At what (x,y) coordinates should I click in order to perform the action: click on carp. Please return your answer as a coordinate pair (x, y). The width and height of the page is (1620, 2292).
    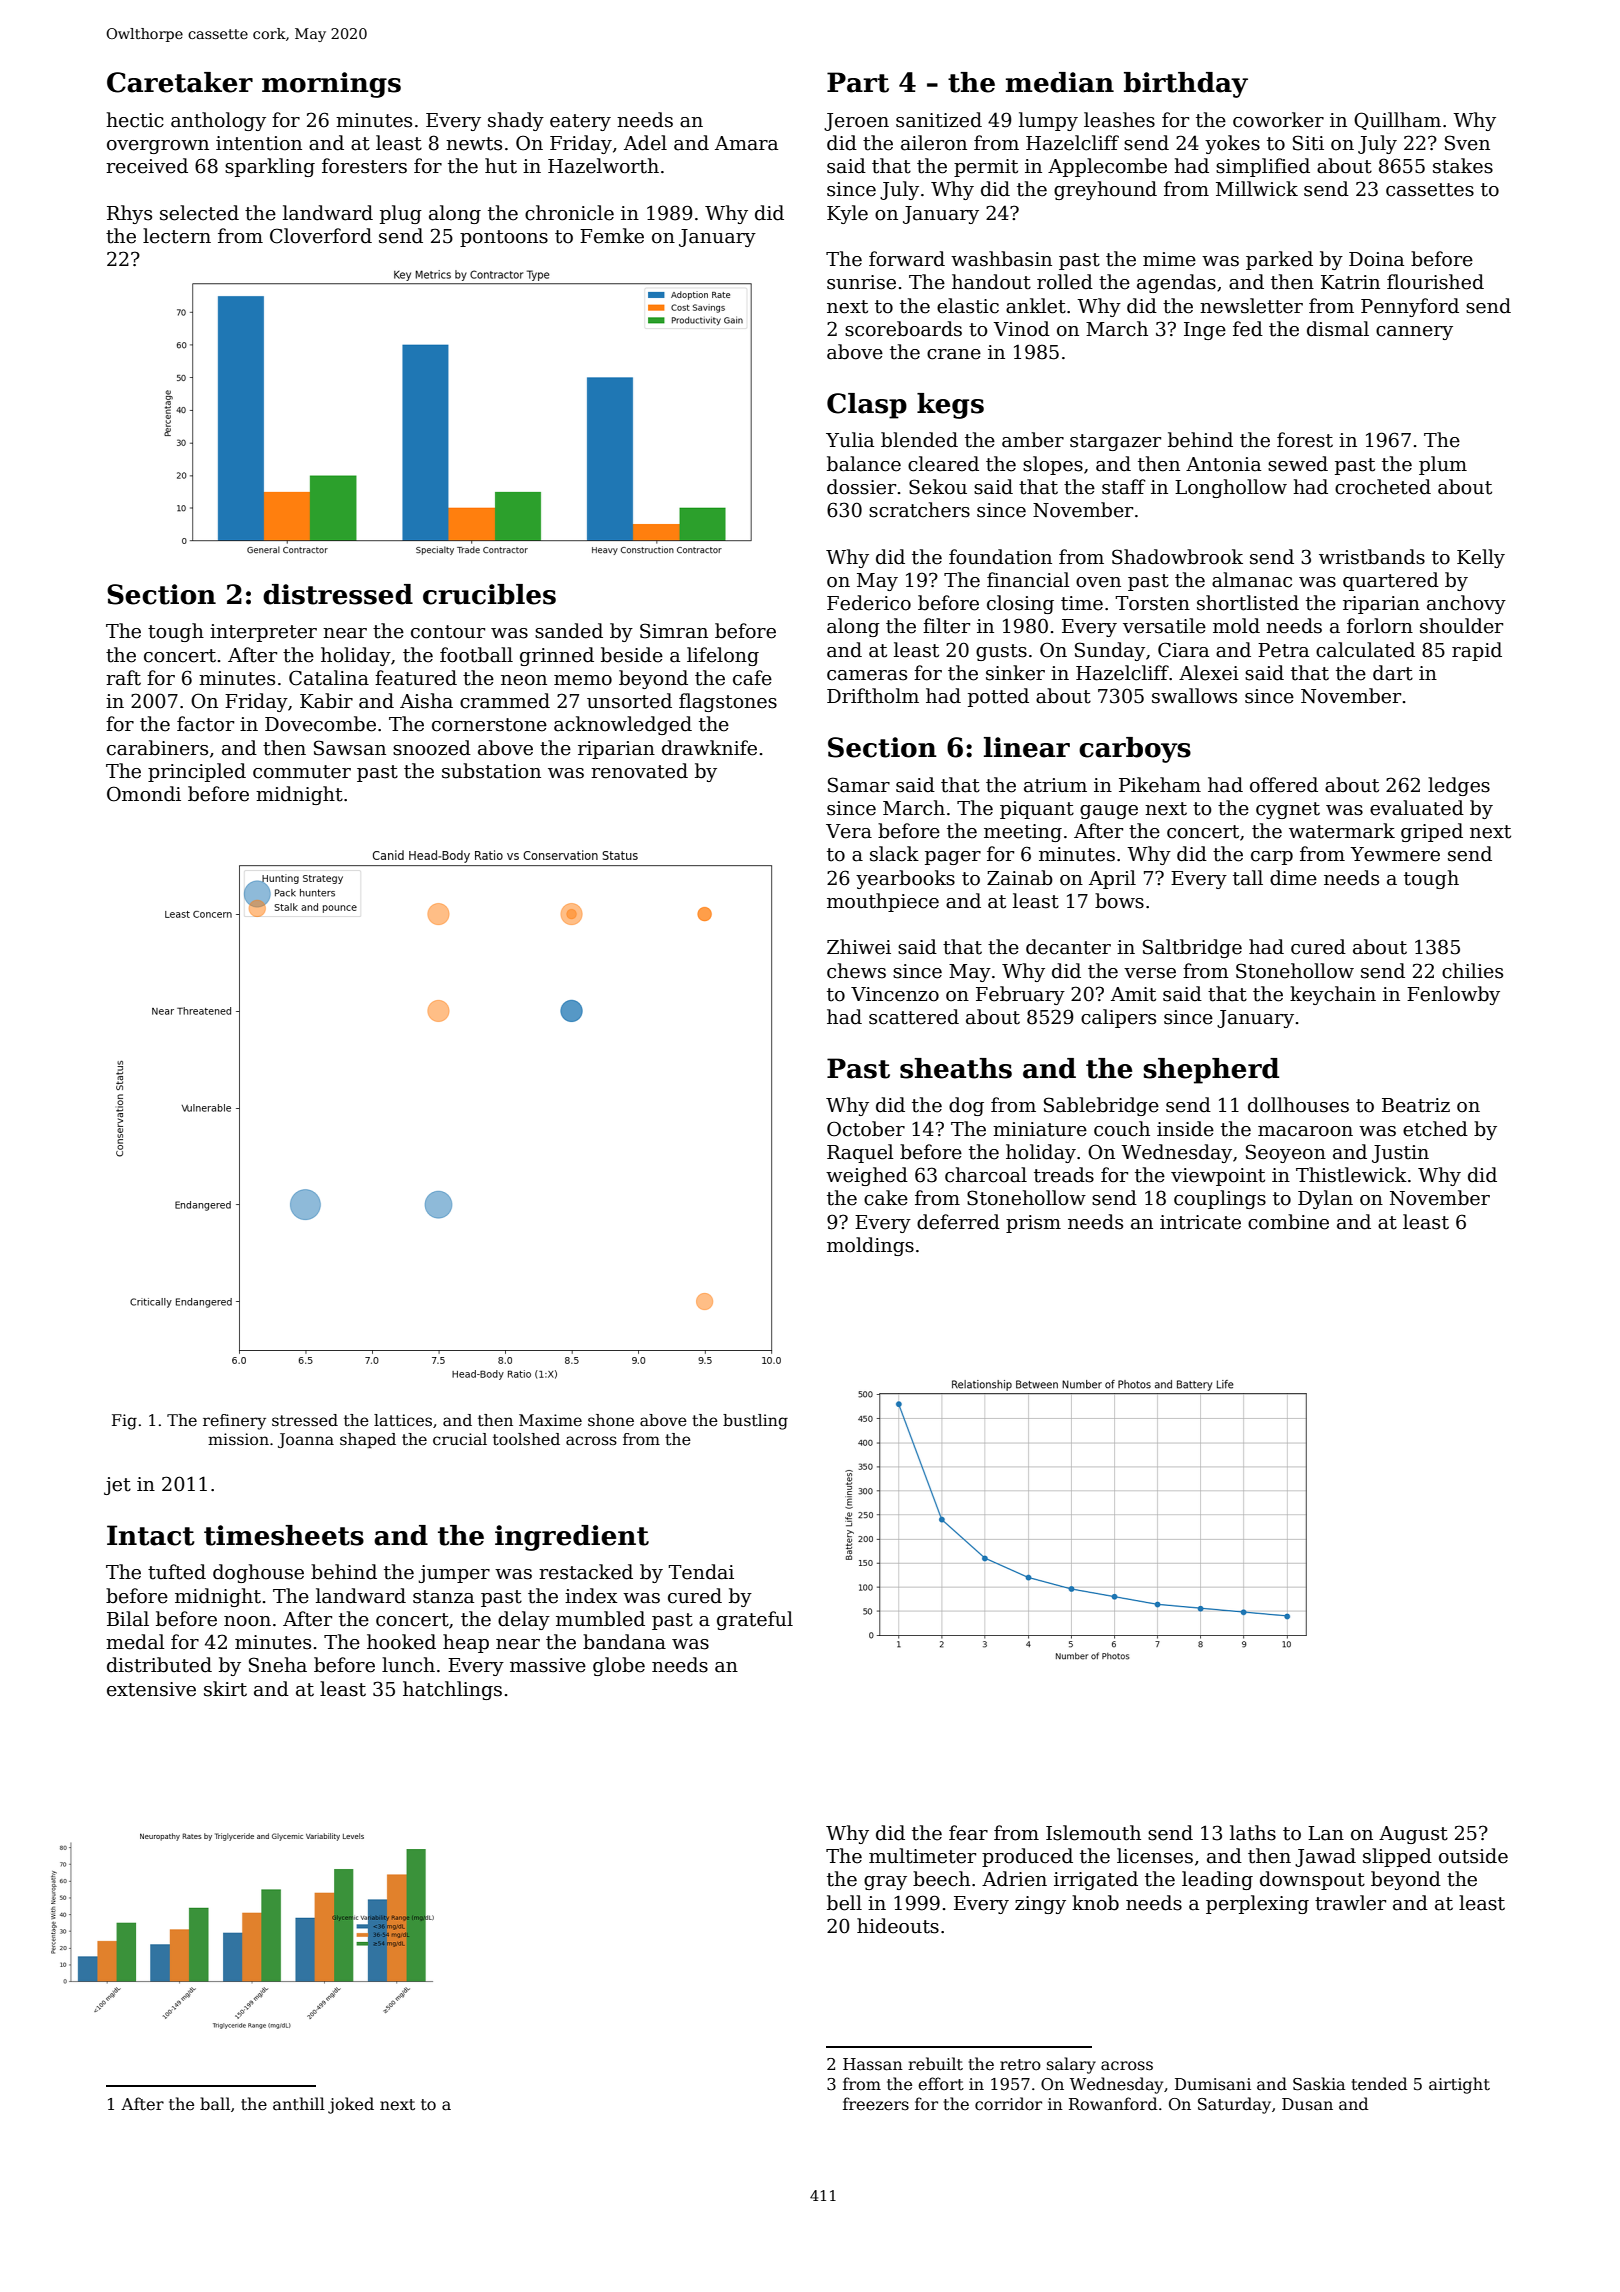
    Looking at the image, I should click on (1272, 858).
